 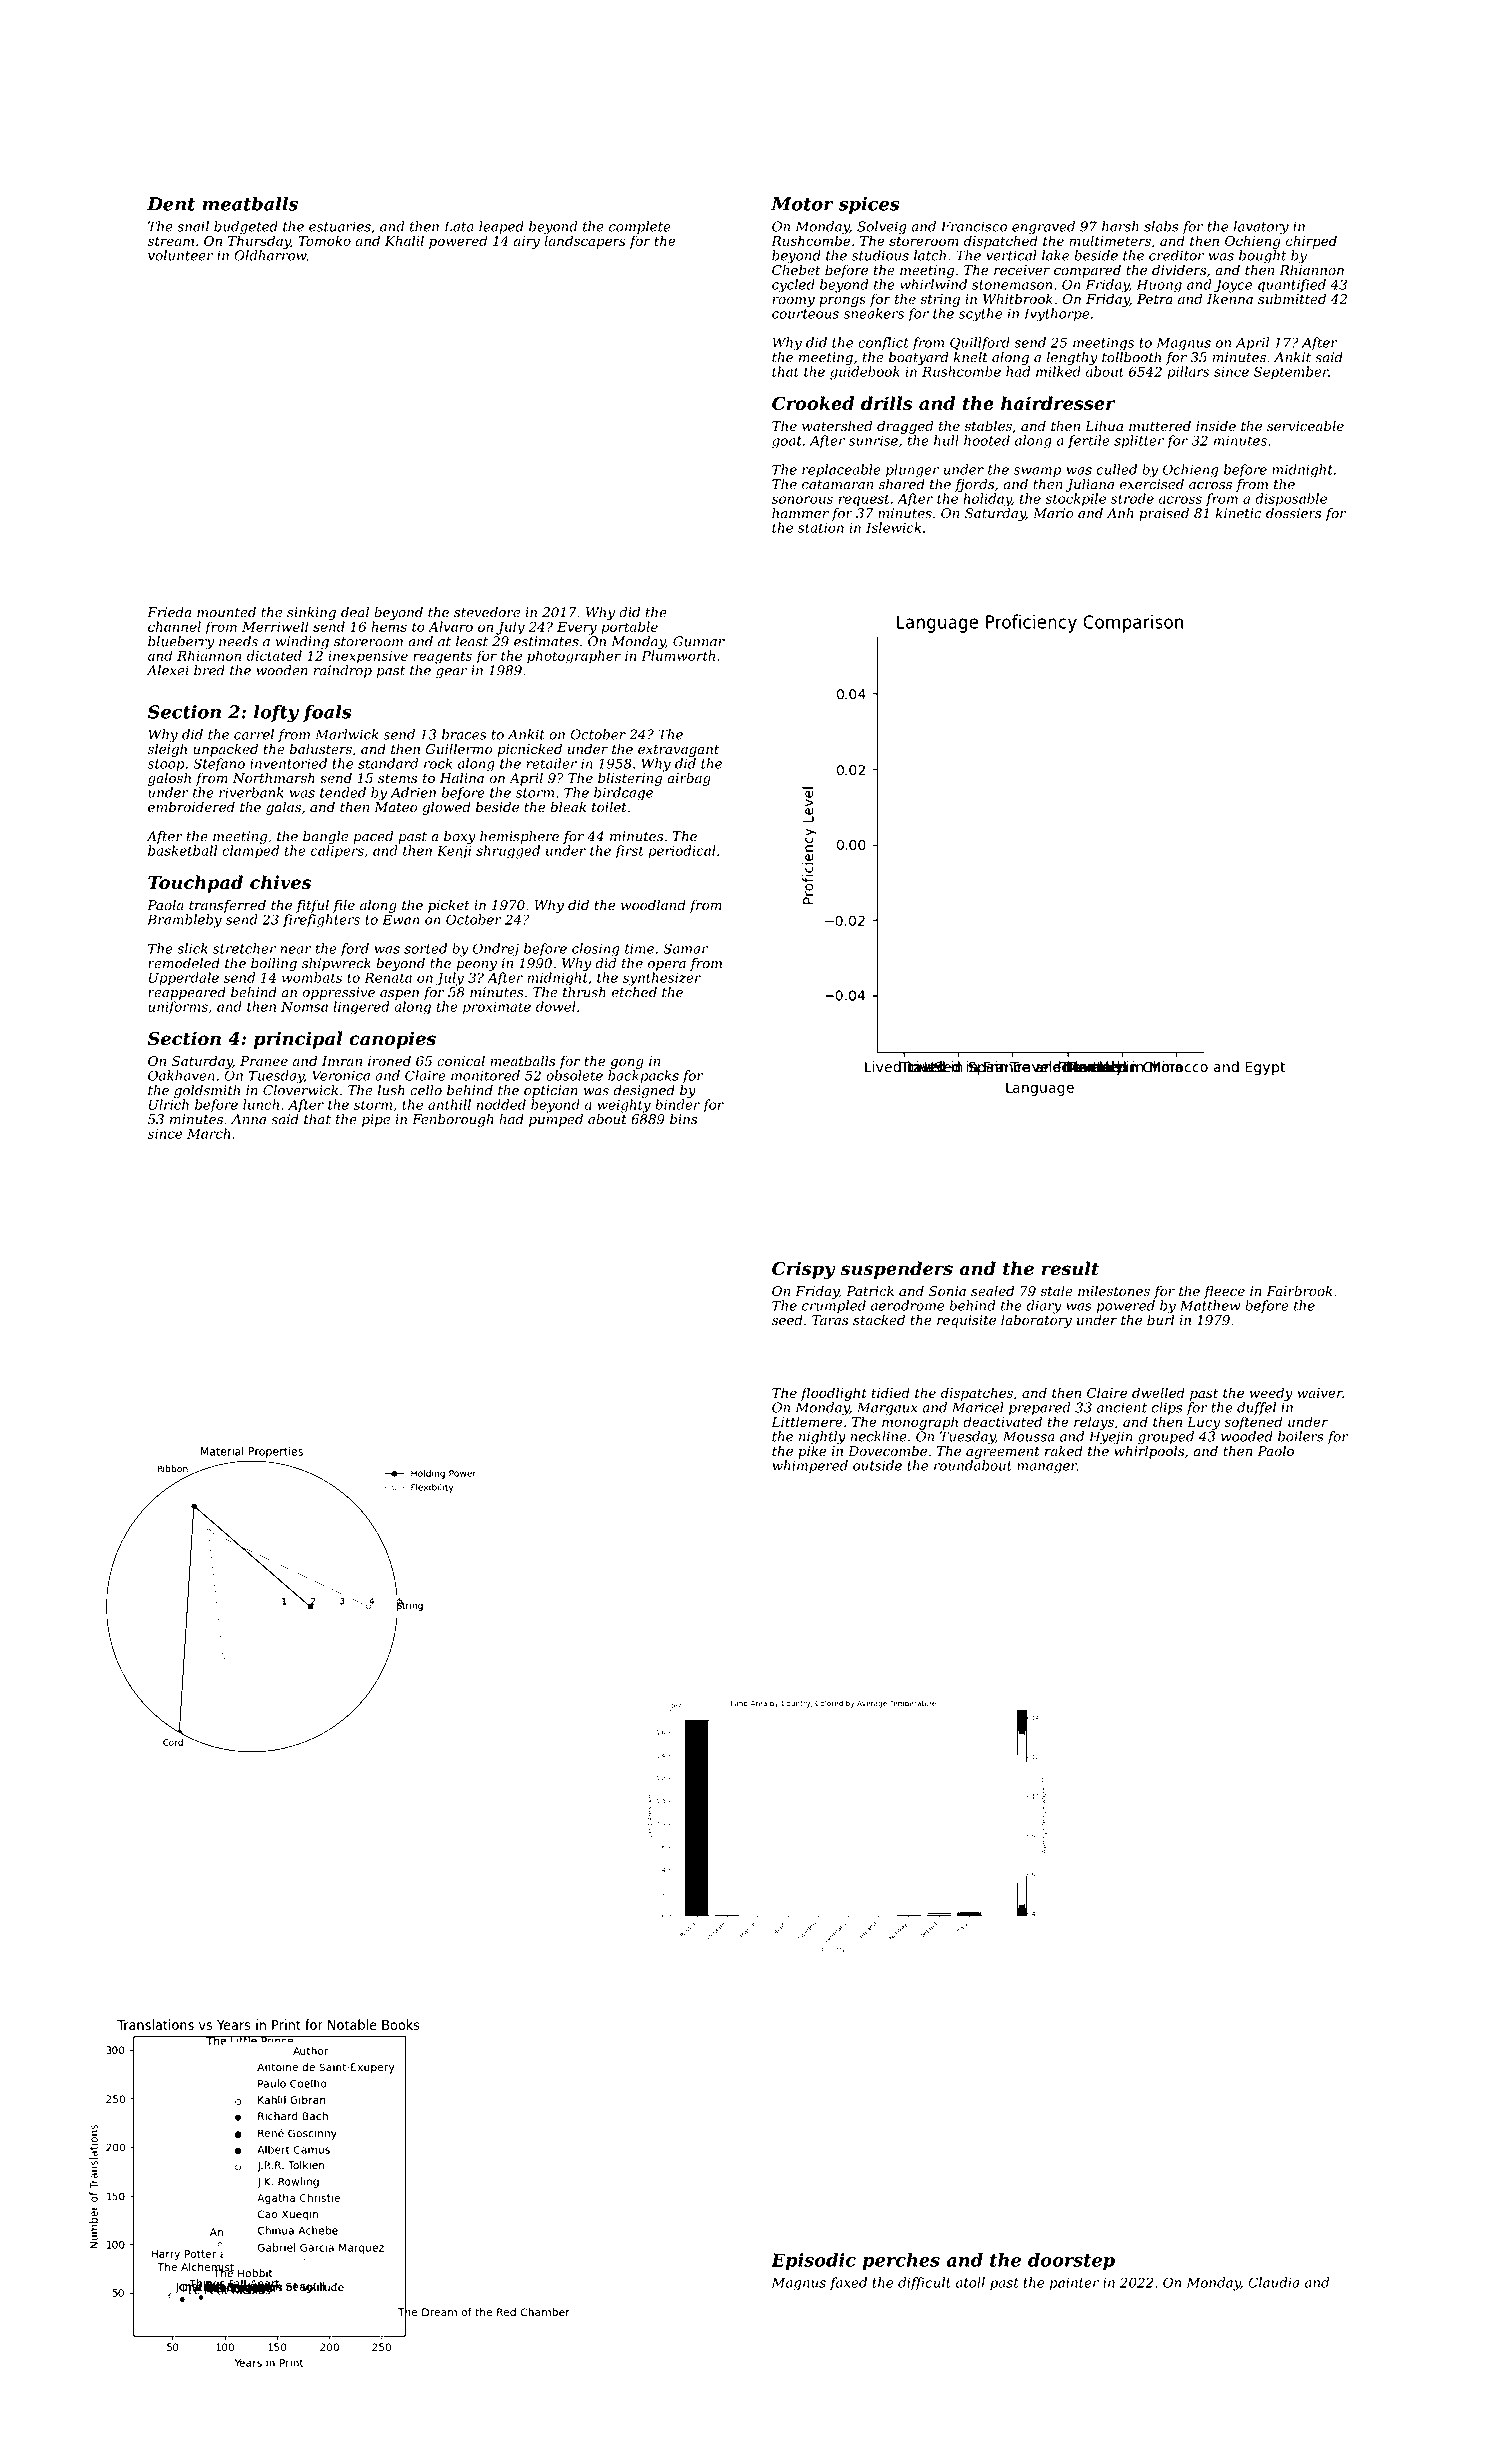 What do you see at coordinates (802, 204) in the screenshot?
I see `Motor` at bounding box center [802, 204].
